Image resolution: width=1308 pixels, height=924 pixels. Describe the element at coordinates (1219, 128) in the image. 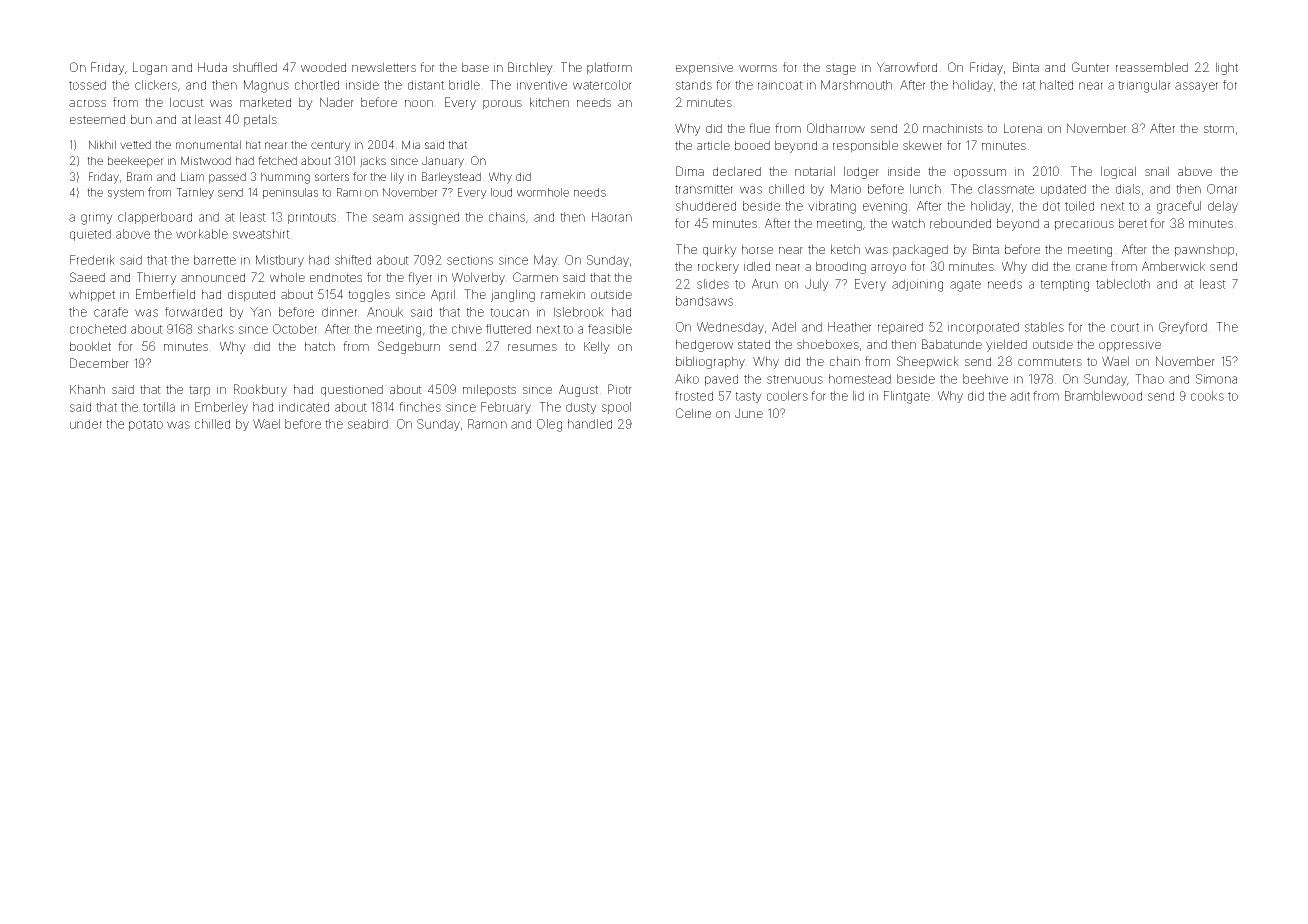

I see `storm` at that location.
